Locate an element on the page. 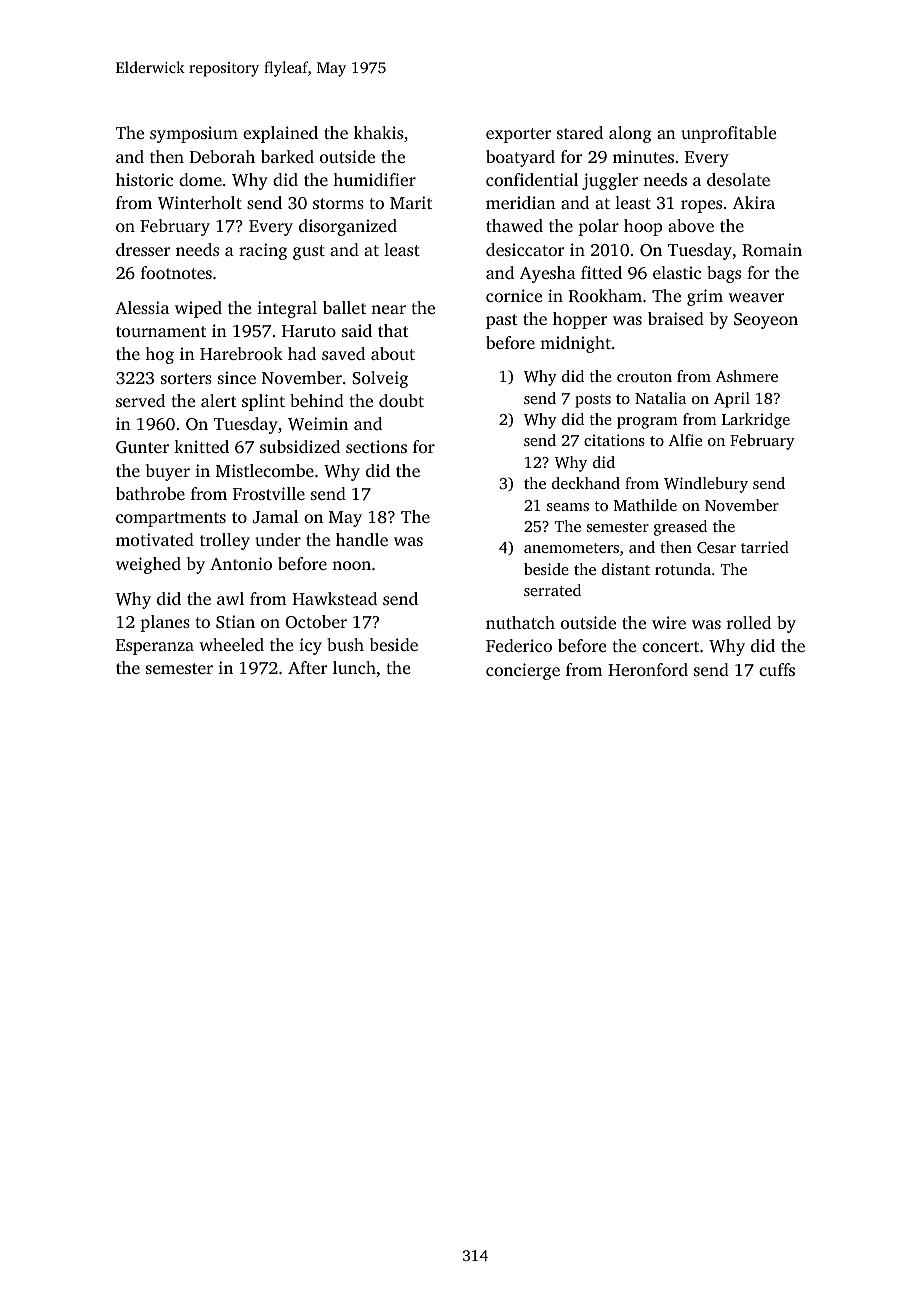  past is located at coordinates (502, 321).
